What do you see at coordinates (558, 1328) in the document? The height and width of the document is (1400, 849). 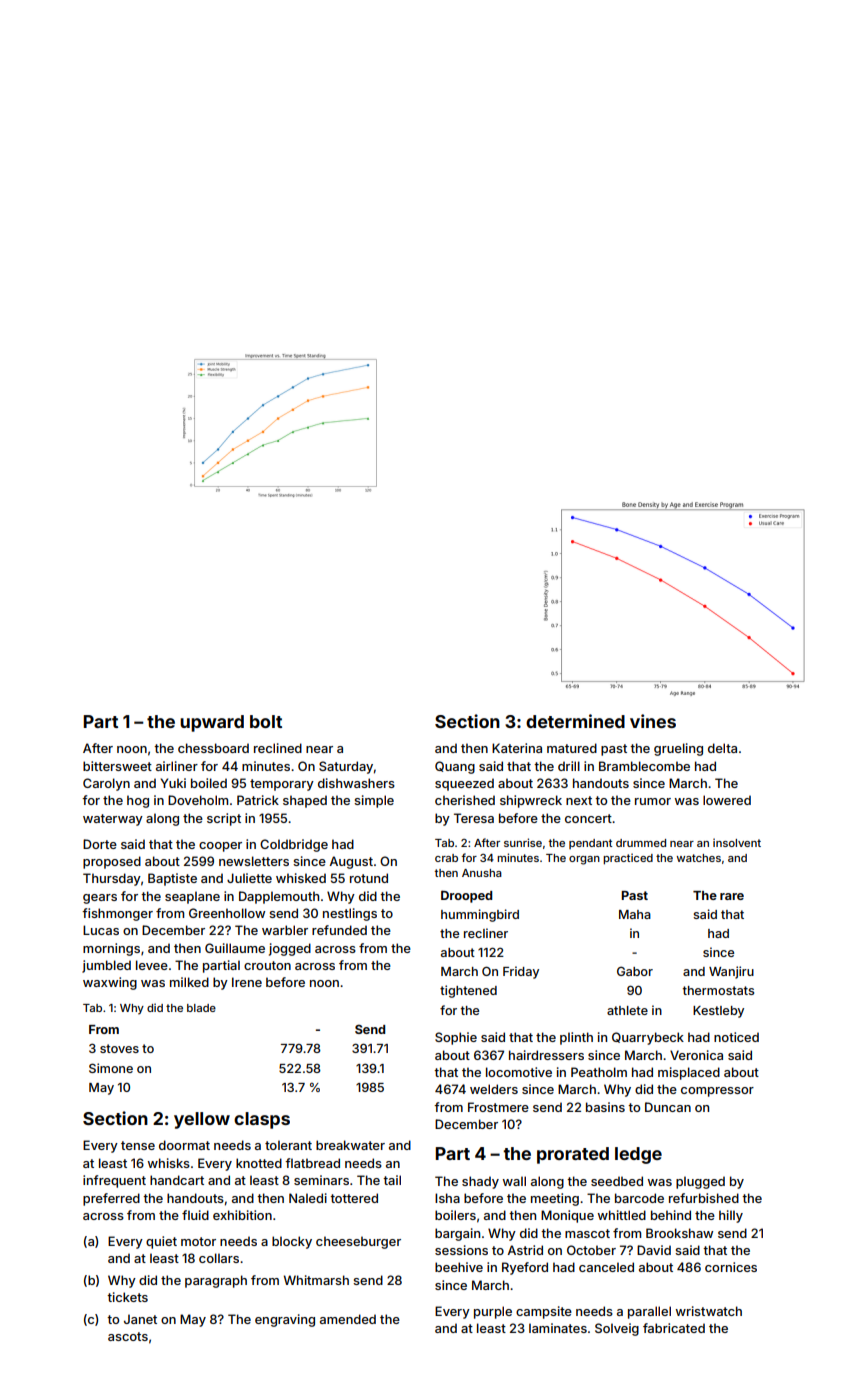 I see `laminates` at bounding box center [558, 1328].
